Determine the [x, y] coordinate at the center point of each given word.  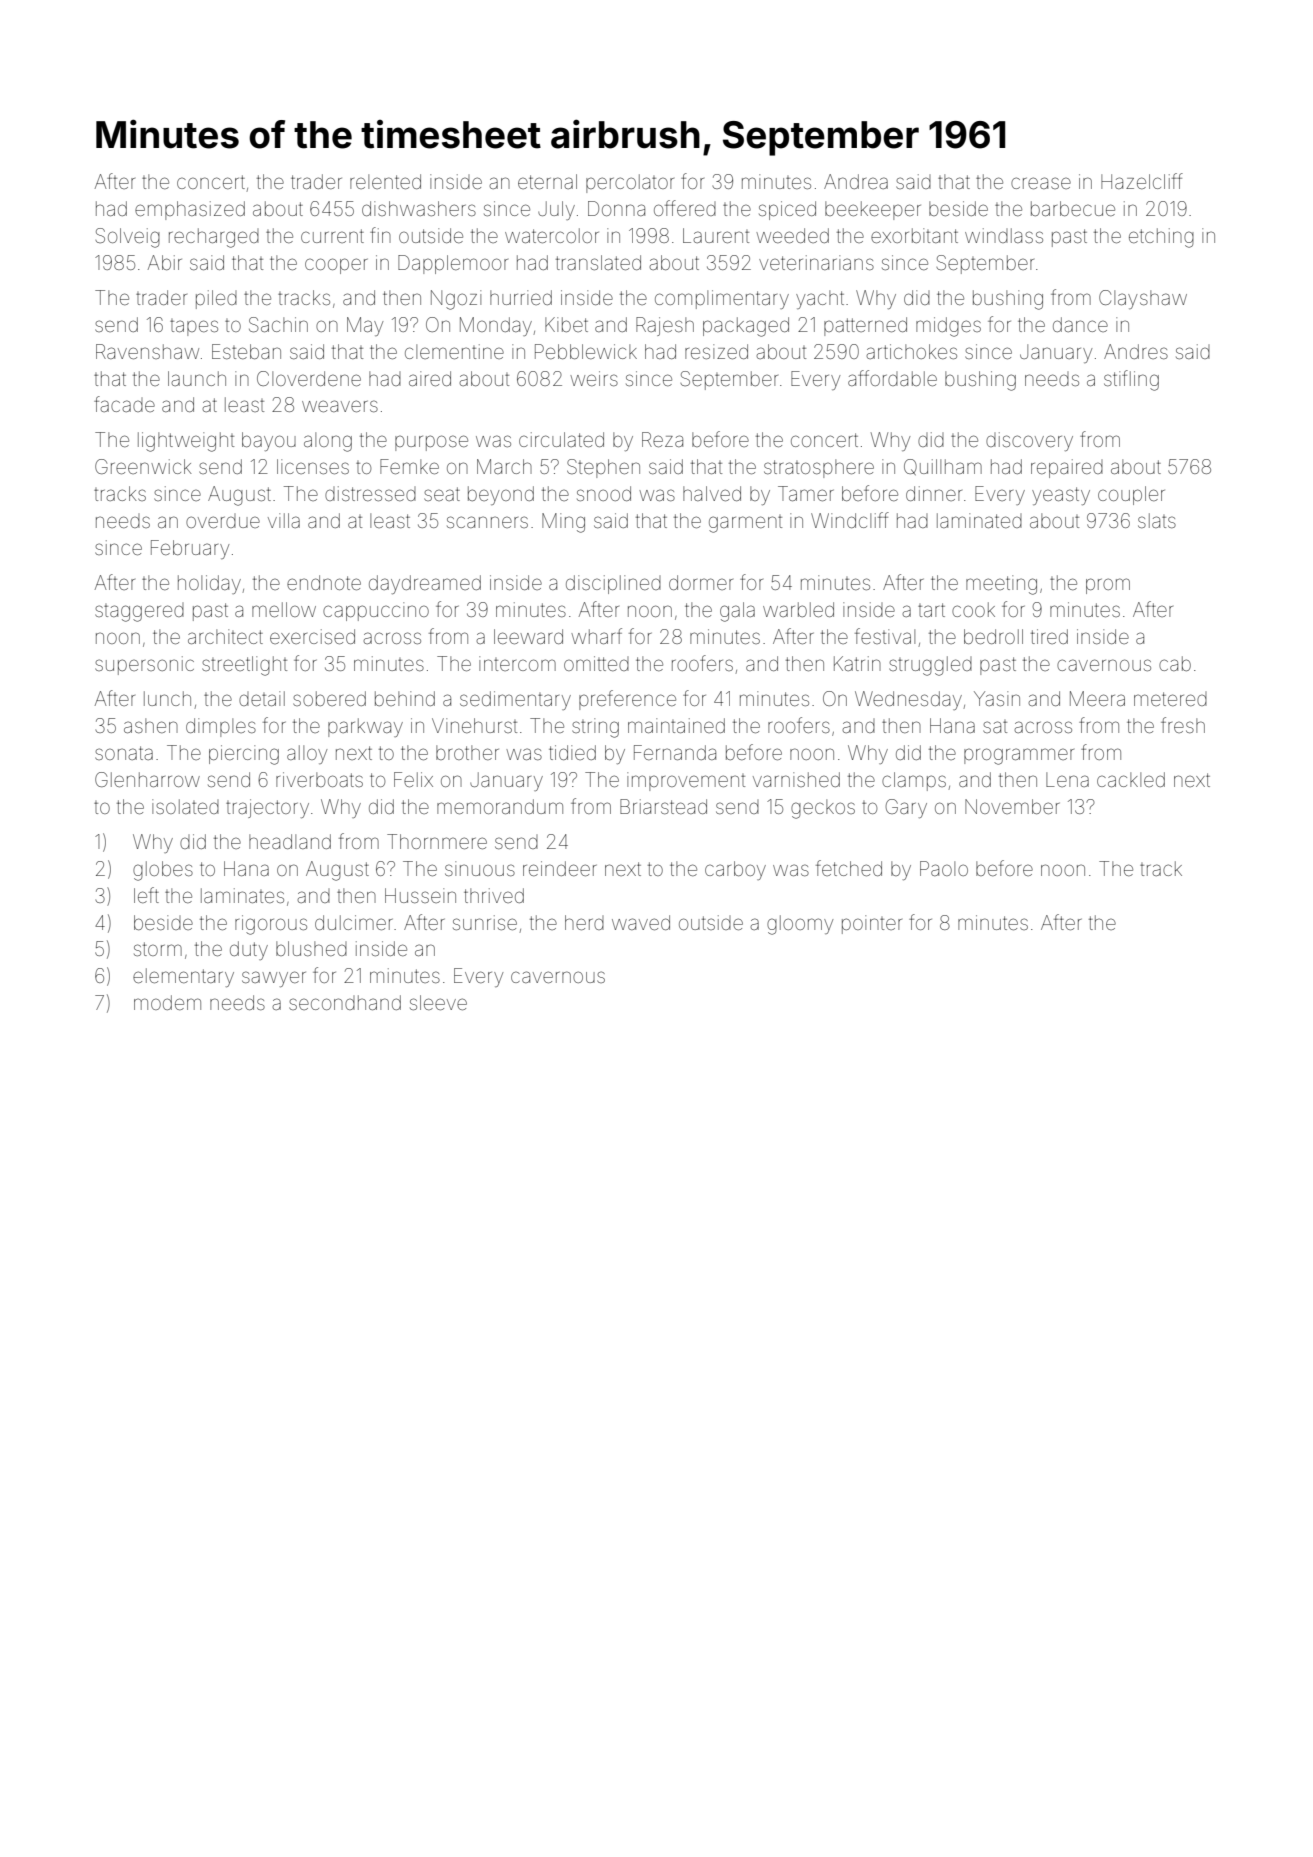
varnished [796, 779]
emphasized [190, 210]
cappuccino [376, 611]
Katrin [857, 663]
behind [405, 698]
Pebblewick [586, 351]
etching [1161, 238]
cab [1175, 663]
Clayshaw [1143, 299]
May [365, 326]
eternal [547, 181]
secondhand [345, 1002]
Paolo [944, 868]
